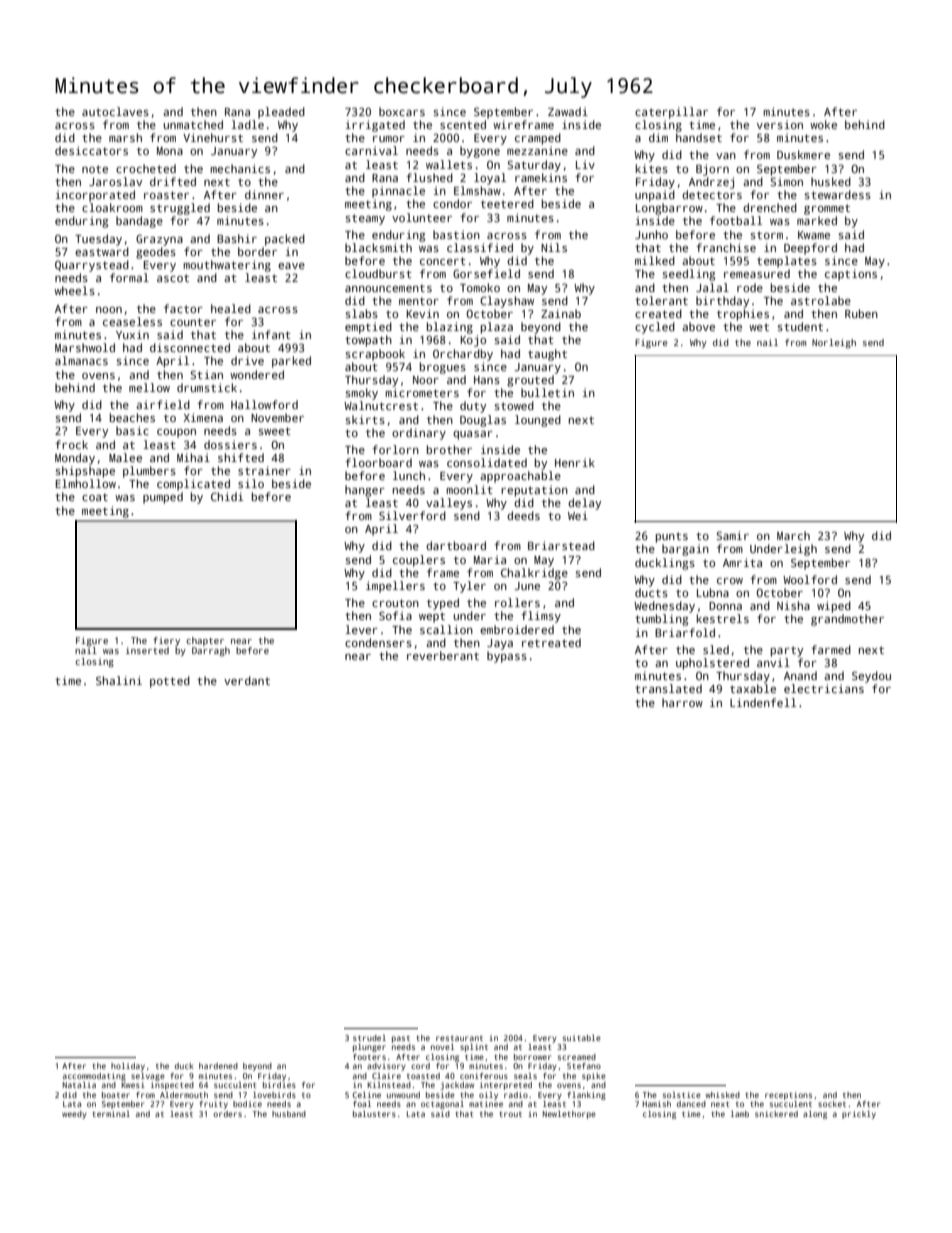 This screenshot has height=1233, width=952. What do you see at coordinates (81, 360) in the screenshot?
I see `almanacs` at bounding box center [81, 360].
